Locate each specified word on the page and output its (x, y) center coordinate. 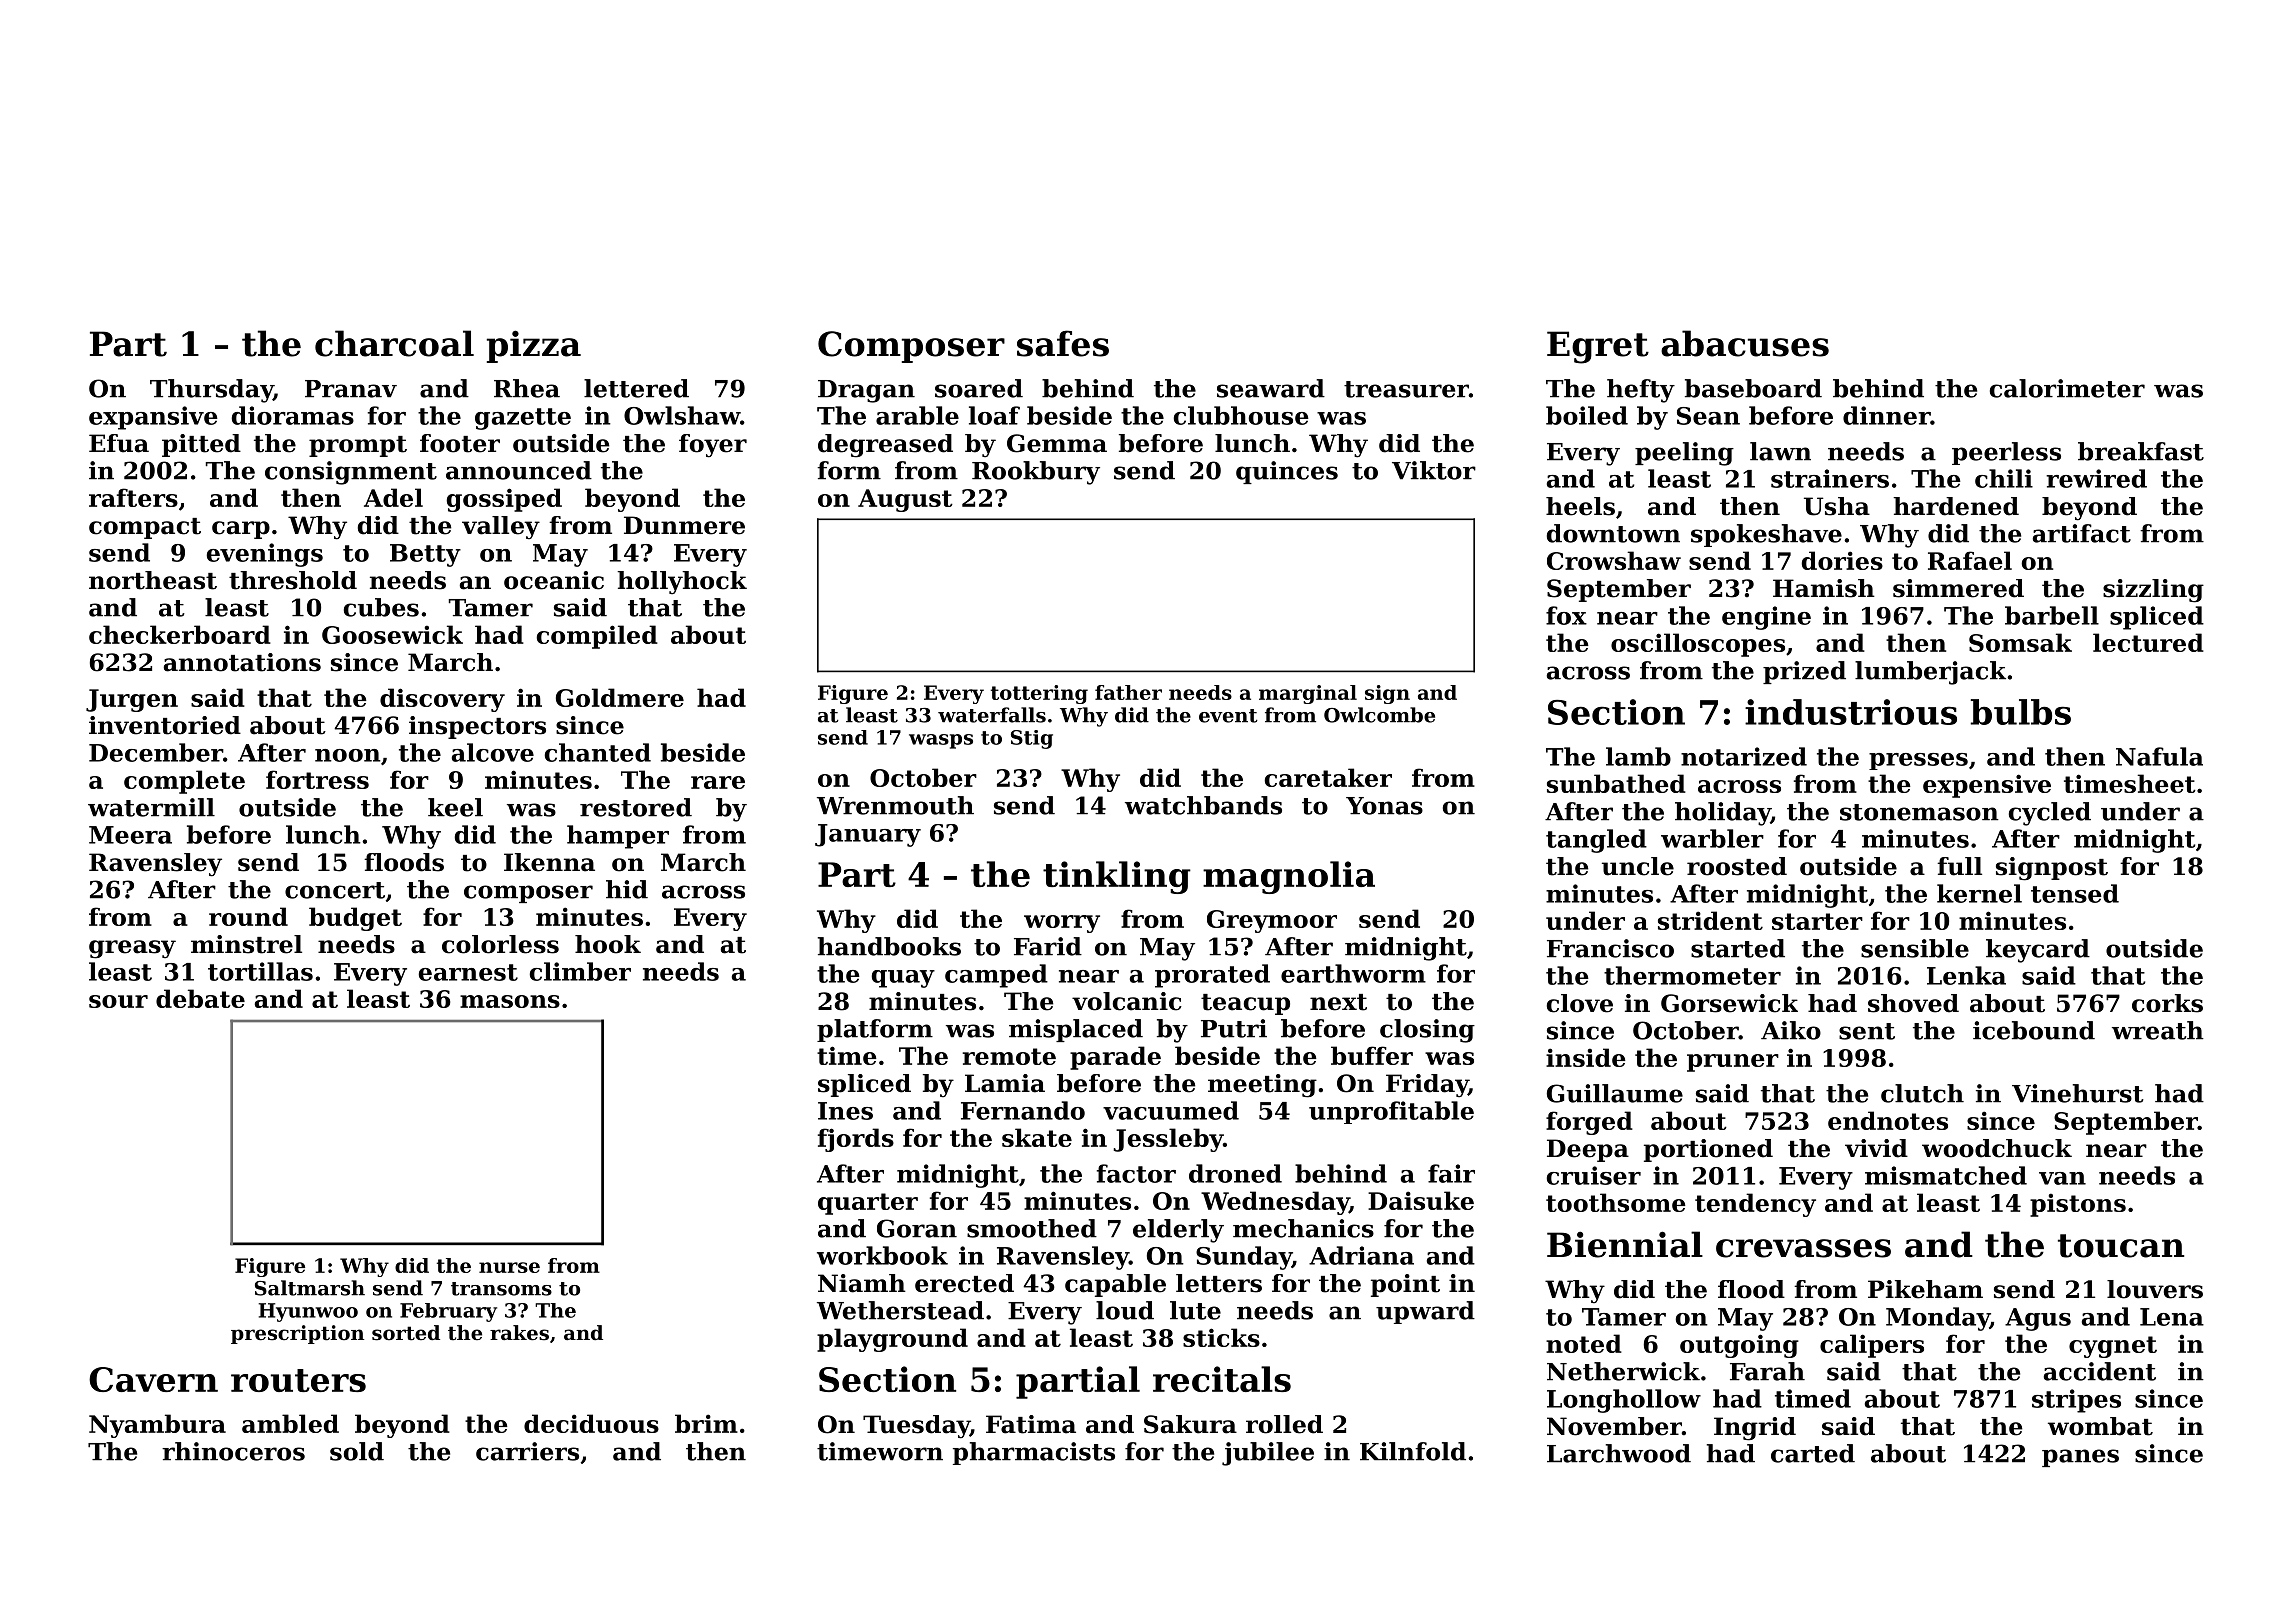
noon (348, 755)
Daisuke (1421, 1200)
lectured (2148, 642)
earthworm (1353, 973)
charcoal (394, 343)
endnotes (1888, 1120)
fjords (856, 1140)
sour (118, 1001)
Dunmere (684, 525)
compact (145, 528)
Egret (1598, 347)
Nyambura (157, 1426)
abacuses (1745, 343)
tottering (1039, 694)
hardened (1956, 506)
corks (2167, 1003)
